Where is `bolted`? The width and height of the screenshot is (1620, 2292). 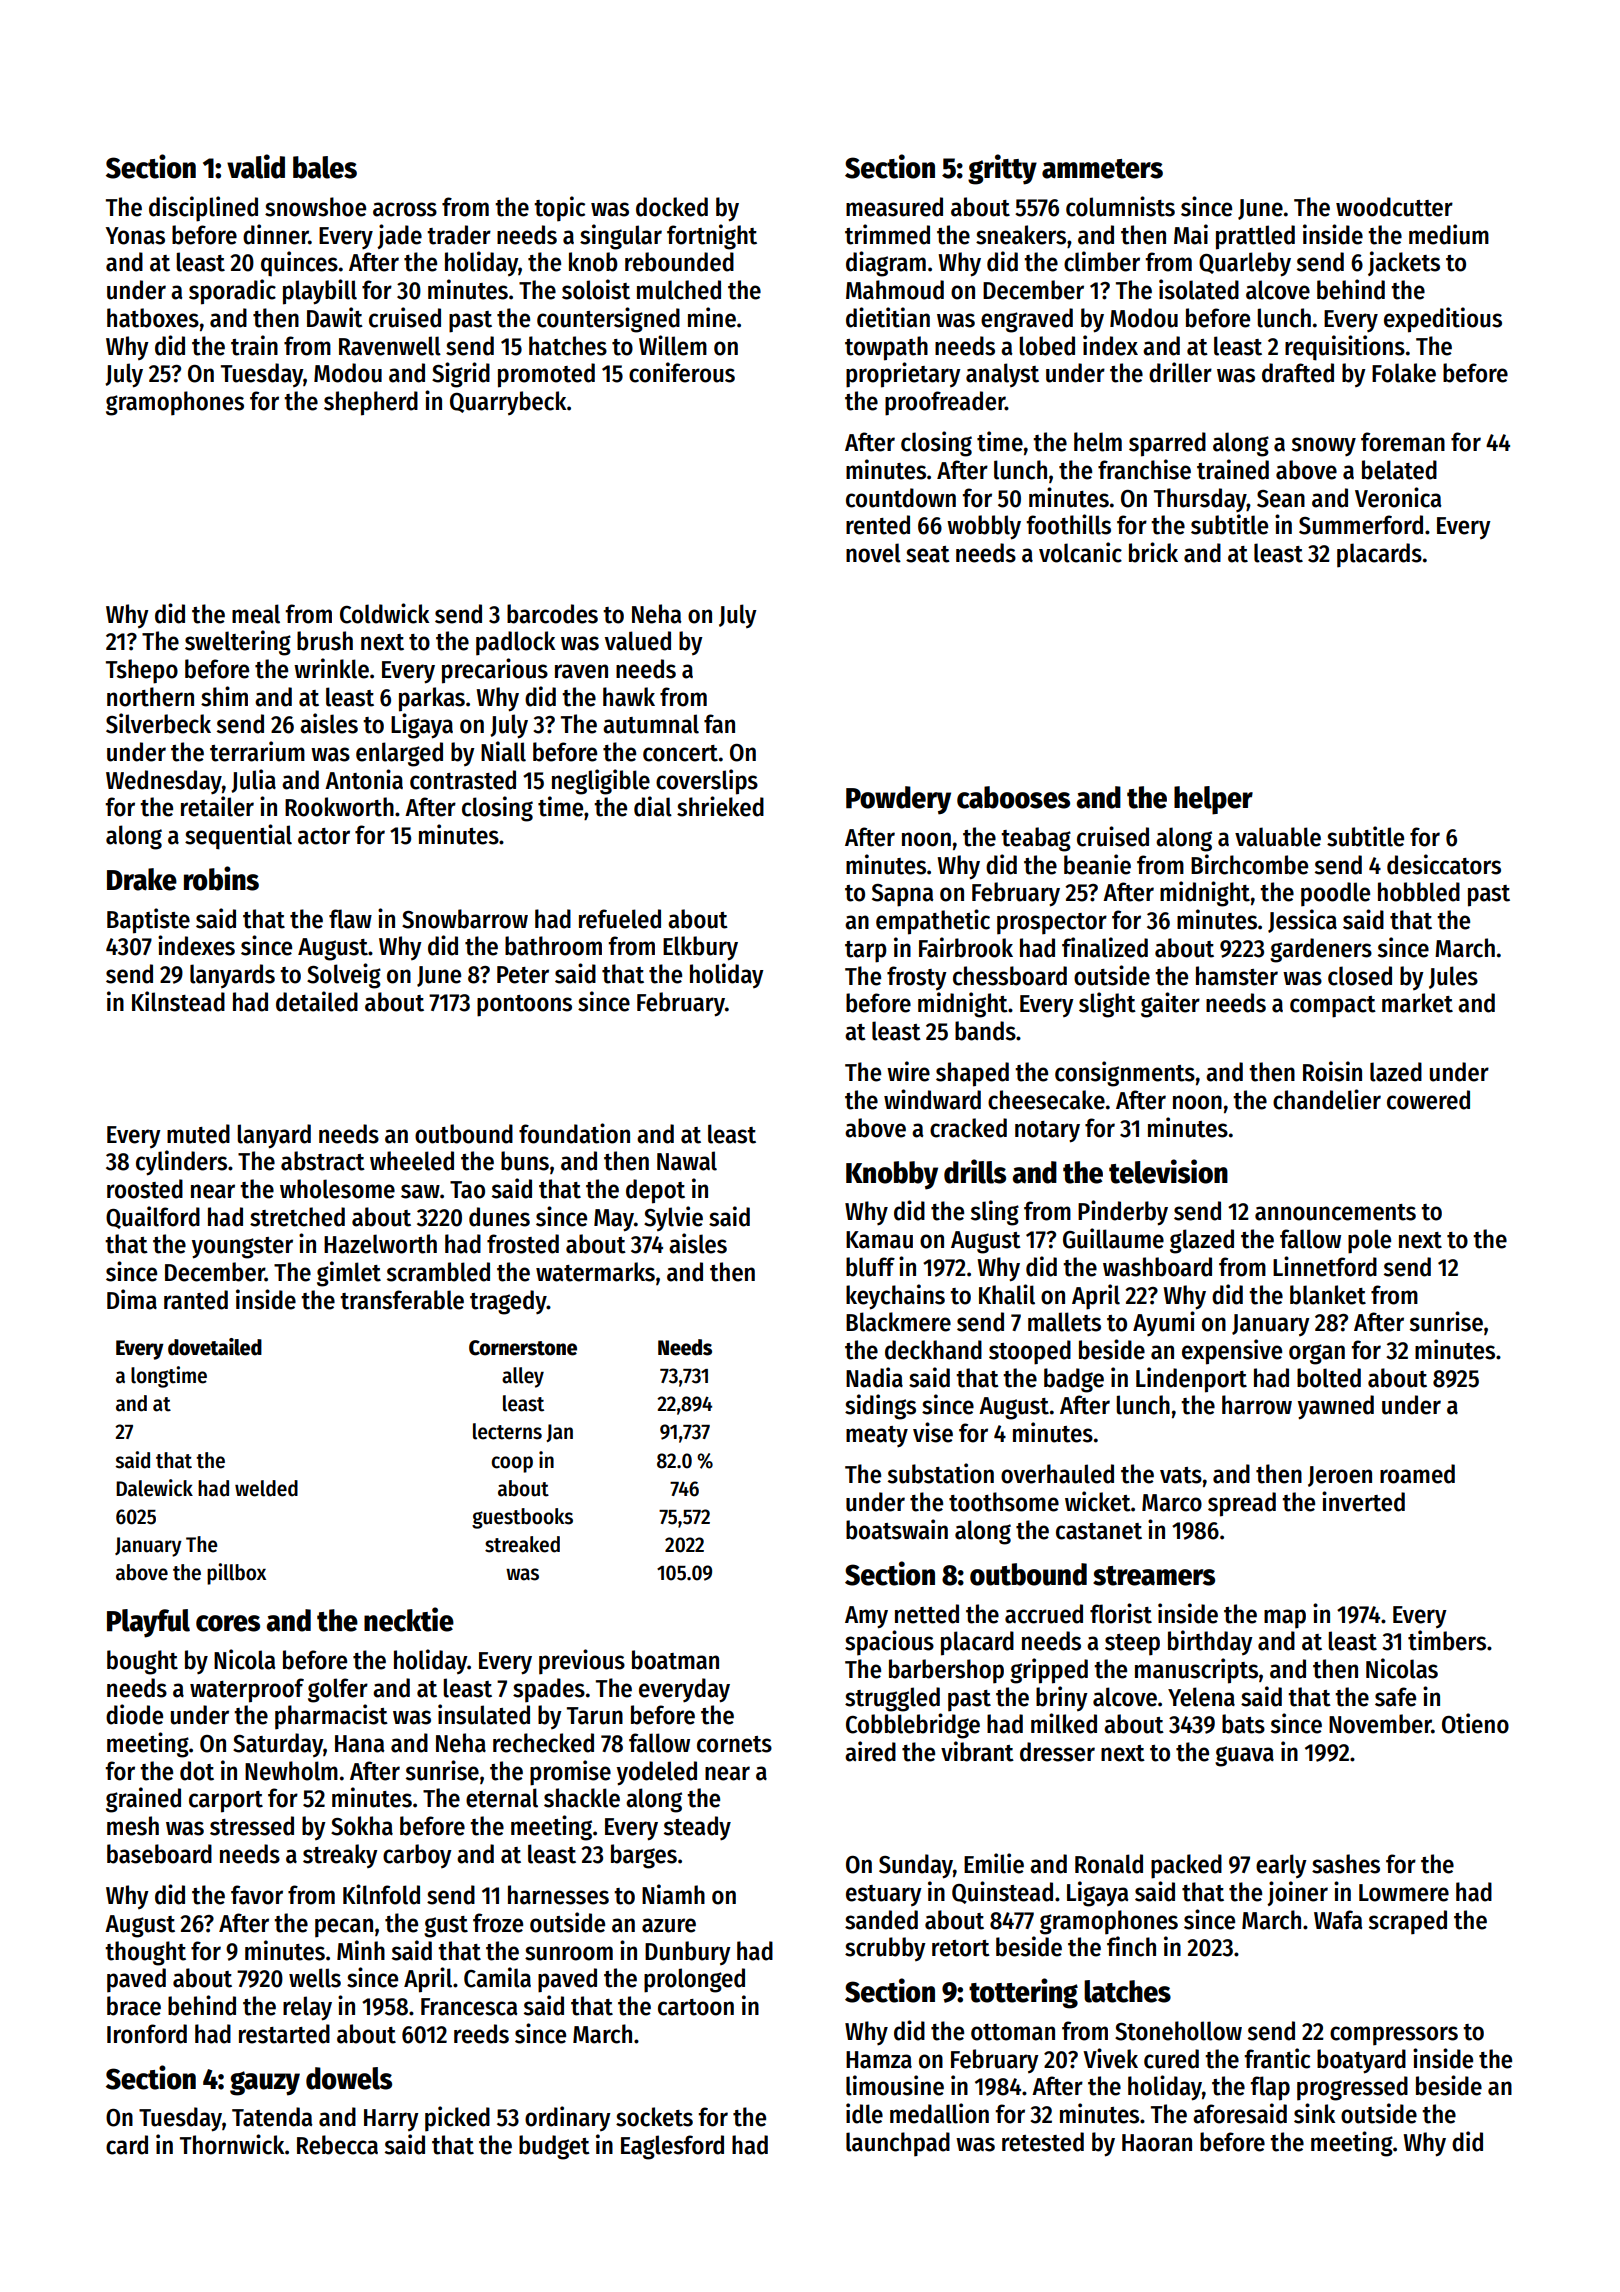 bolted is located at coordinates (1329, 1378).
